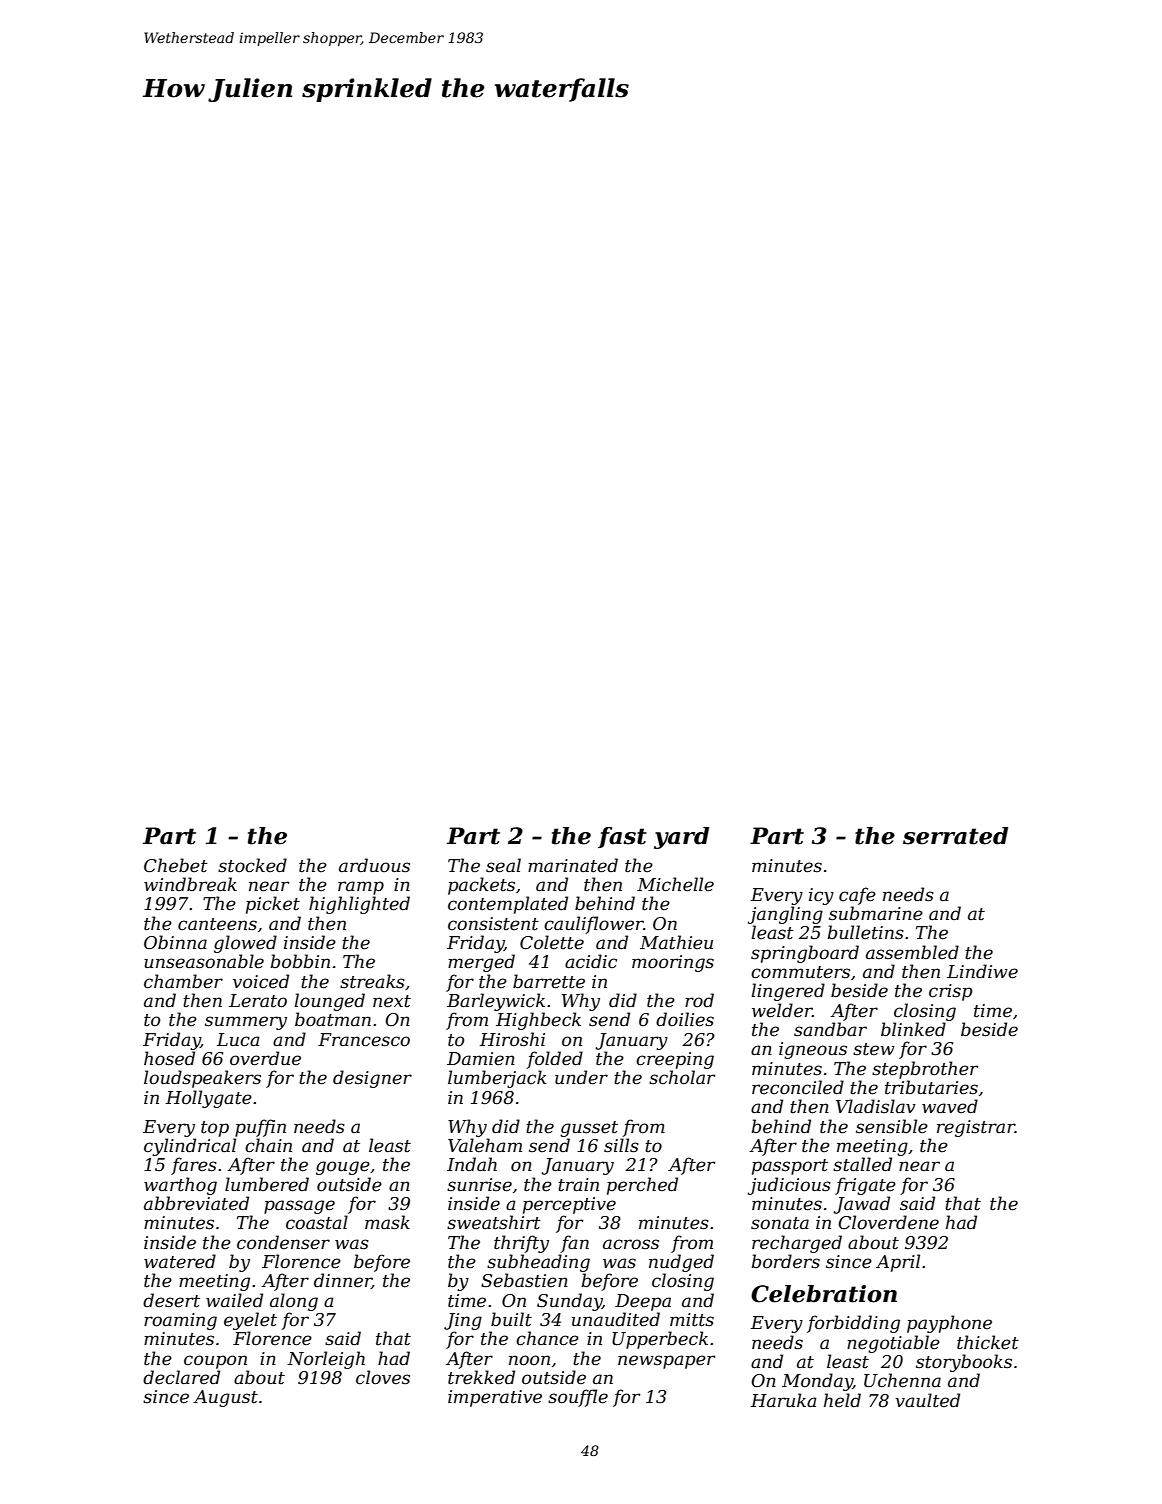  I want to click on scholar, so click(682, 1077).
